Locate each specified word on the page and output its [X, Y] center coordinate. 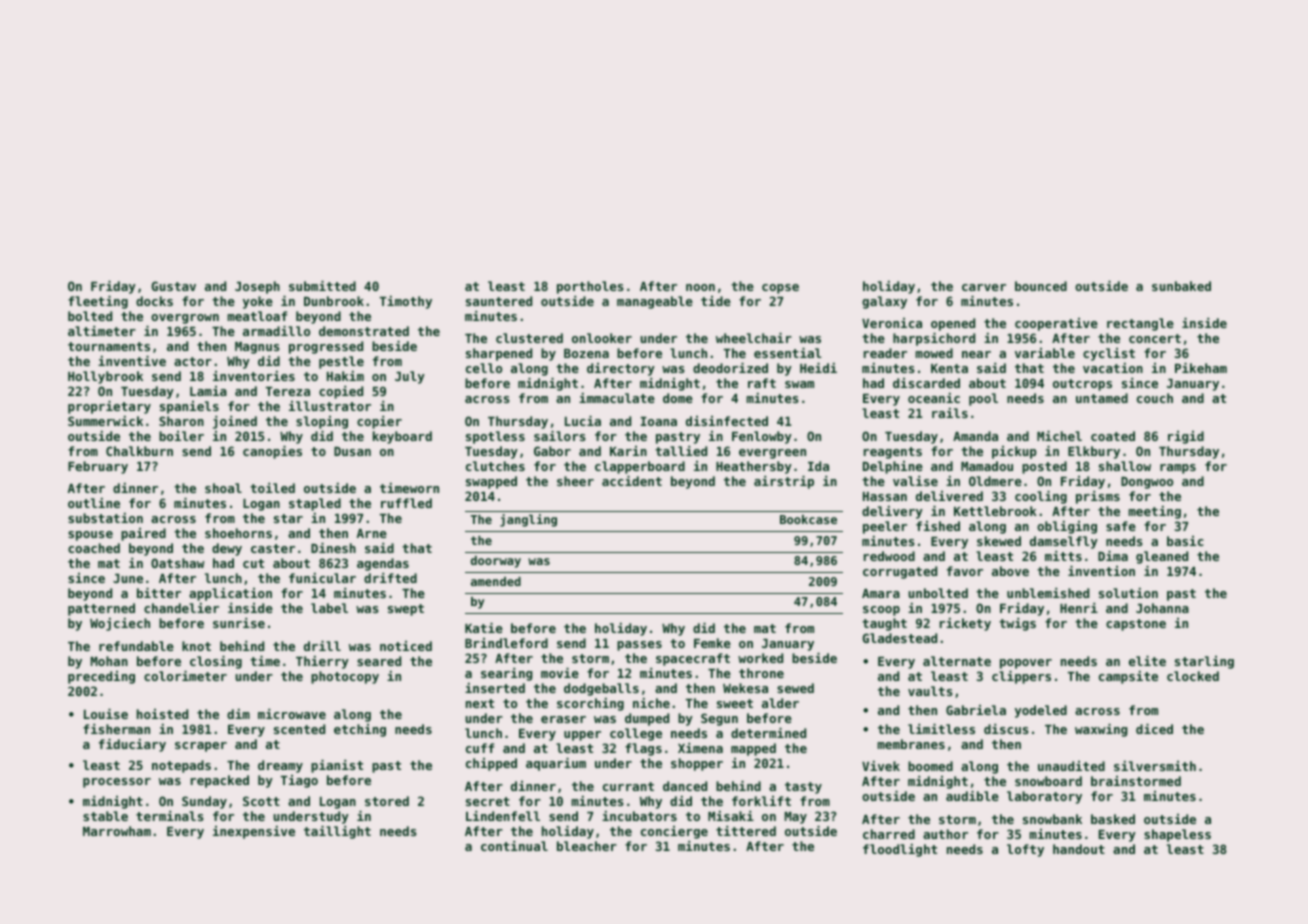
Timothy [406, 302]
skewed [999, 541]
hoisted [162, 714]
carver [984, 287]
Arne [372, 533]
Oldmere [995, 481]
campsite [1128, 677]
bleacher [587, 846]
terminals [169, 815]
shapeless [1177, 835]
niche [651, 702]
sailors [559, 435]
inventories [254, 375]
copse [780, 289]
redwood [889, 556]
